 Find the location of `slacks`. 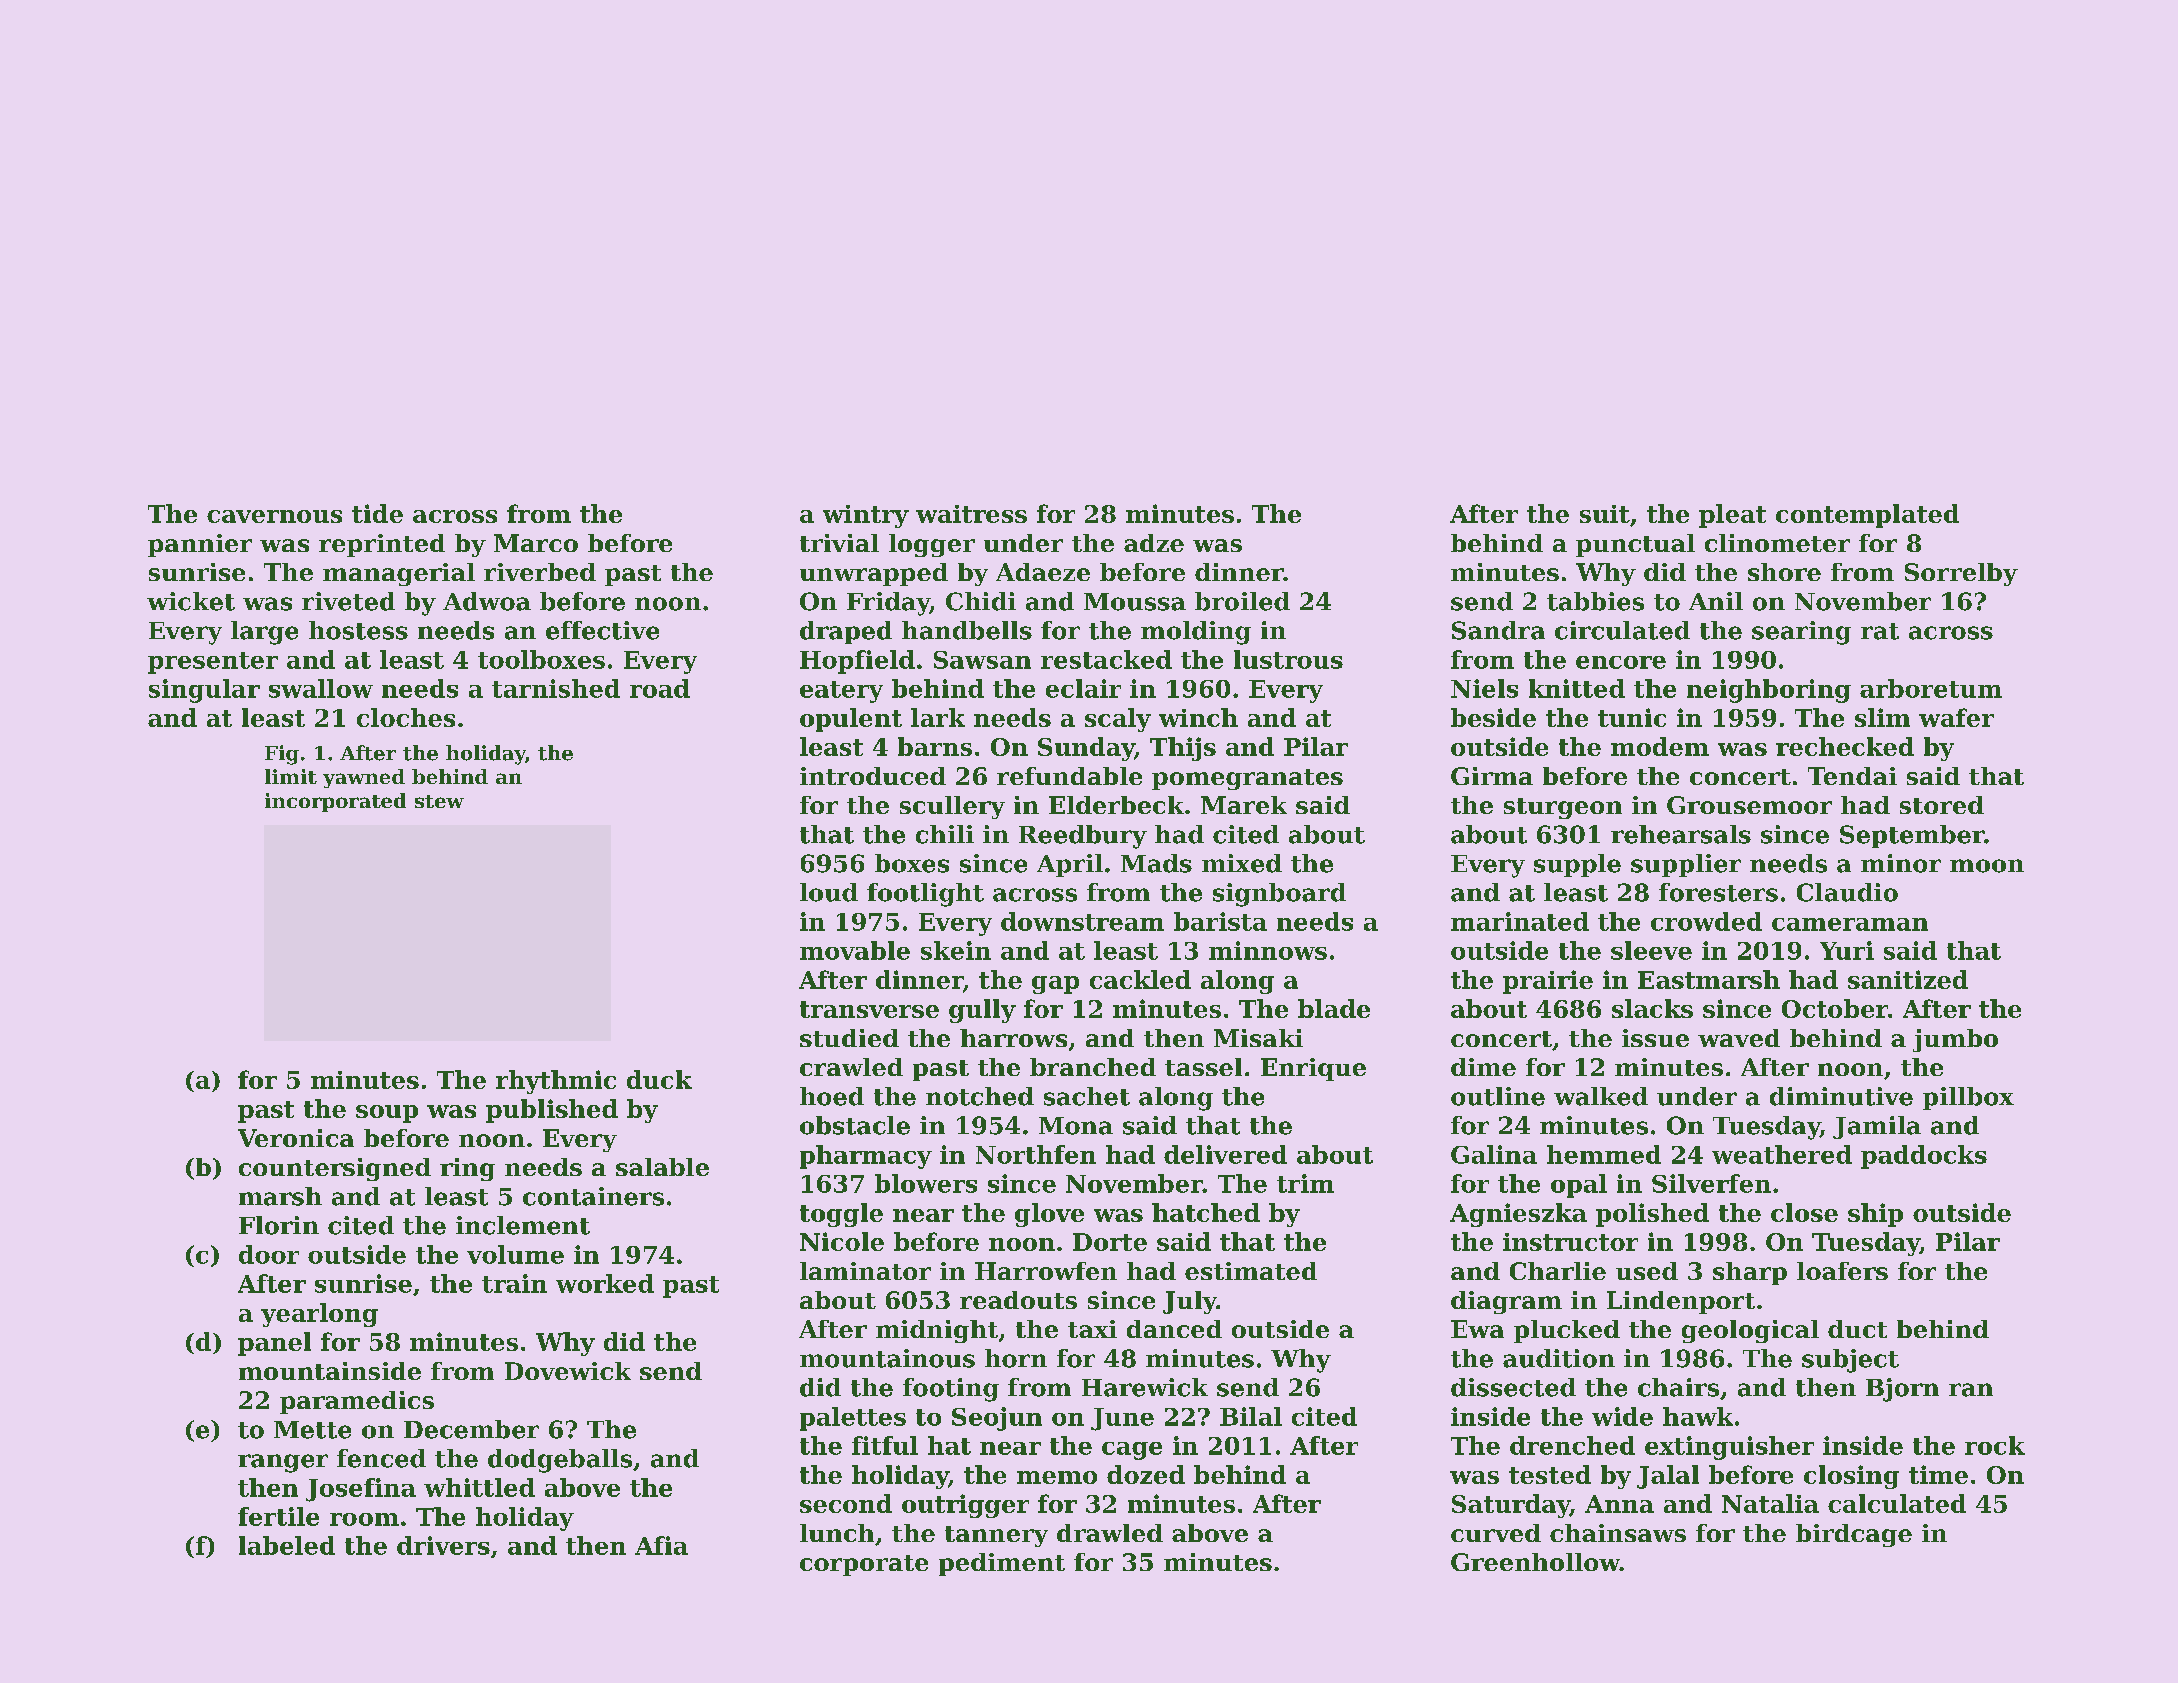

slacks is located at coordinates (1652, 1008).
